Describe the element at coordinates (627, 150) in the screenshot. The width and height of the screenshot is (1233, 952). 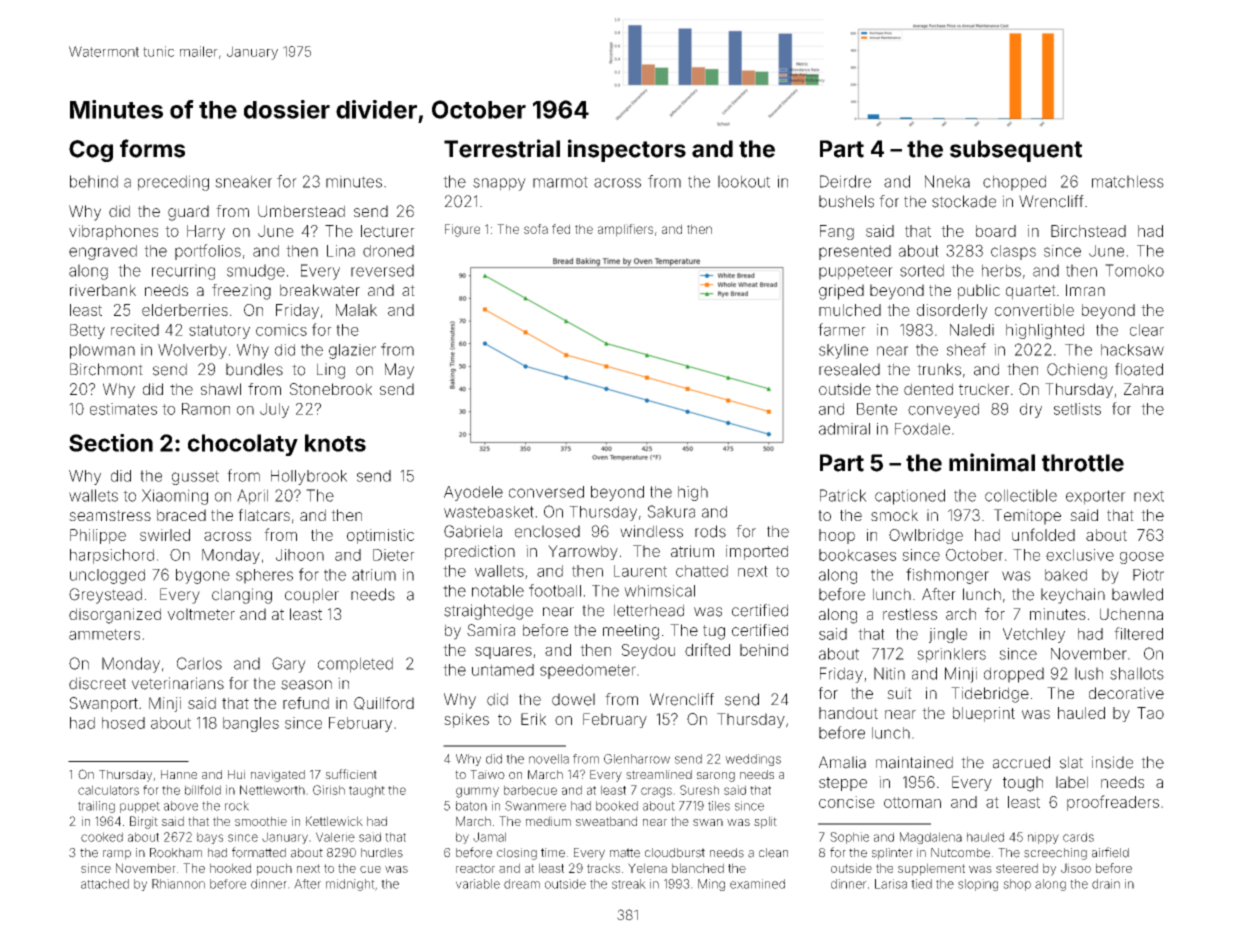
I see `inspectors` at that location.
